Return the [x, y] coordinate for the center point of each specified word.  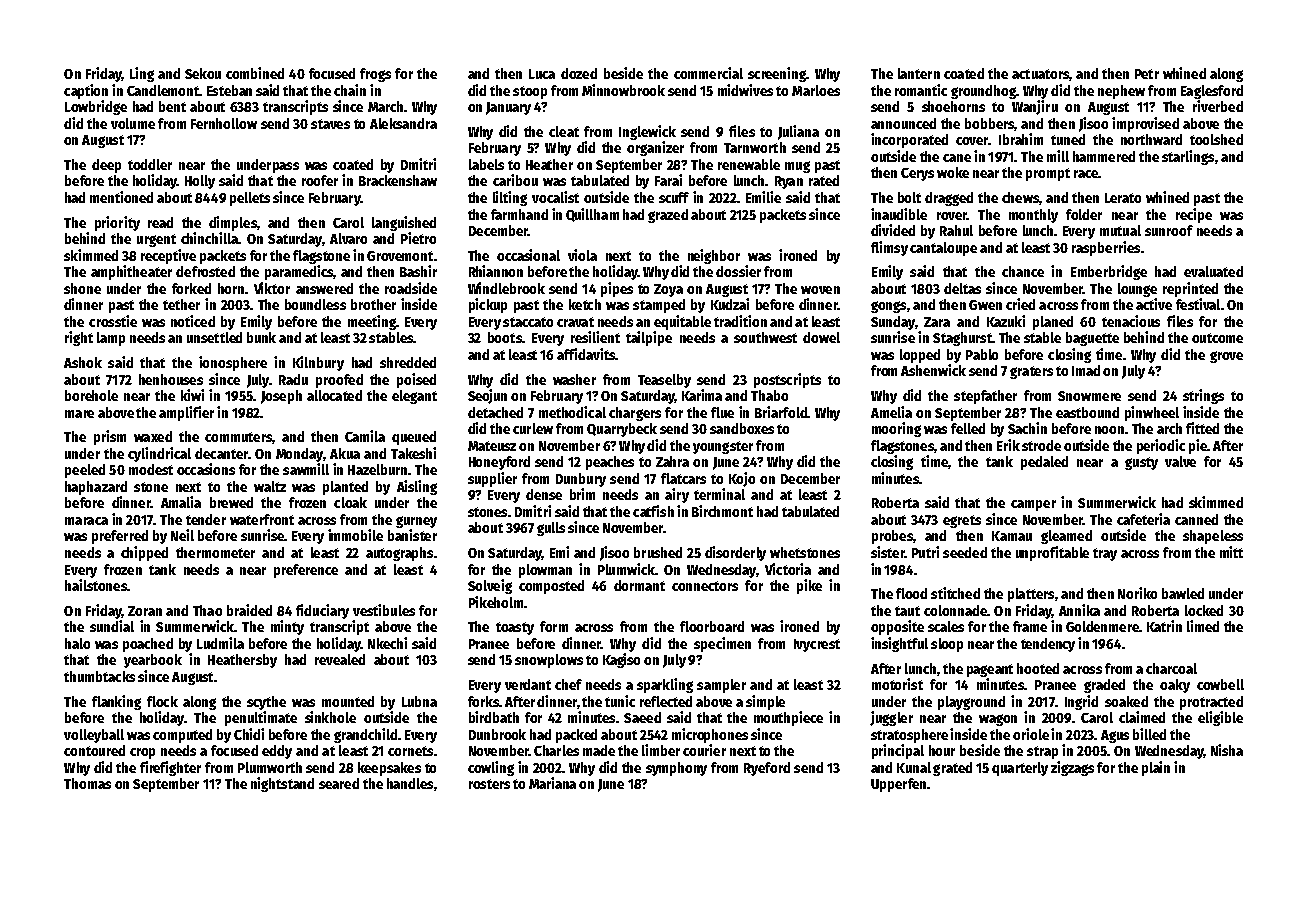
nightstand [282, 784]
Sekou [203, 73]
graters [1031, 372]
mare [79, 414]
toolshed [1216, 139]
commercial [708, 73]
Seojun [487, 396]
